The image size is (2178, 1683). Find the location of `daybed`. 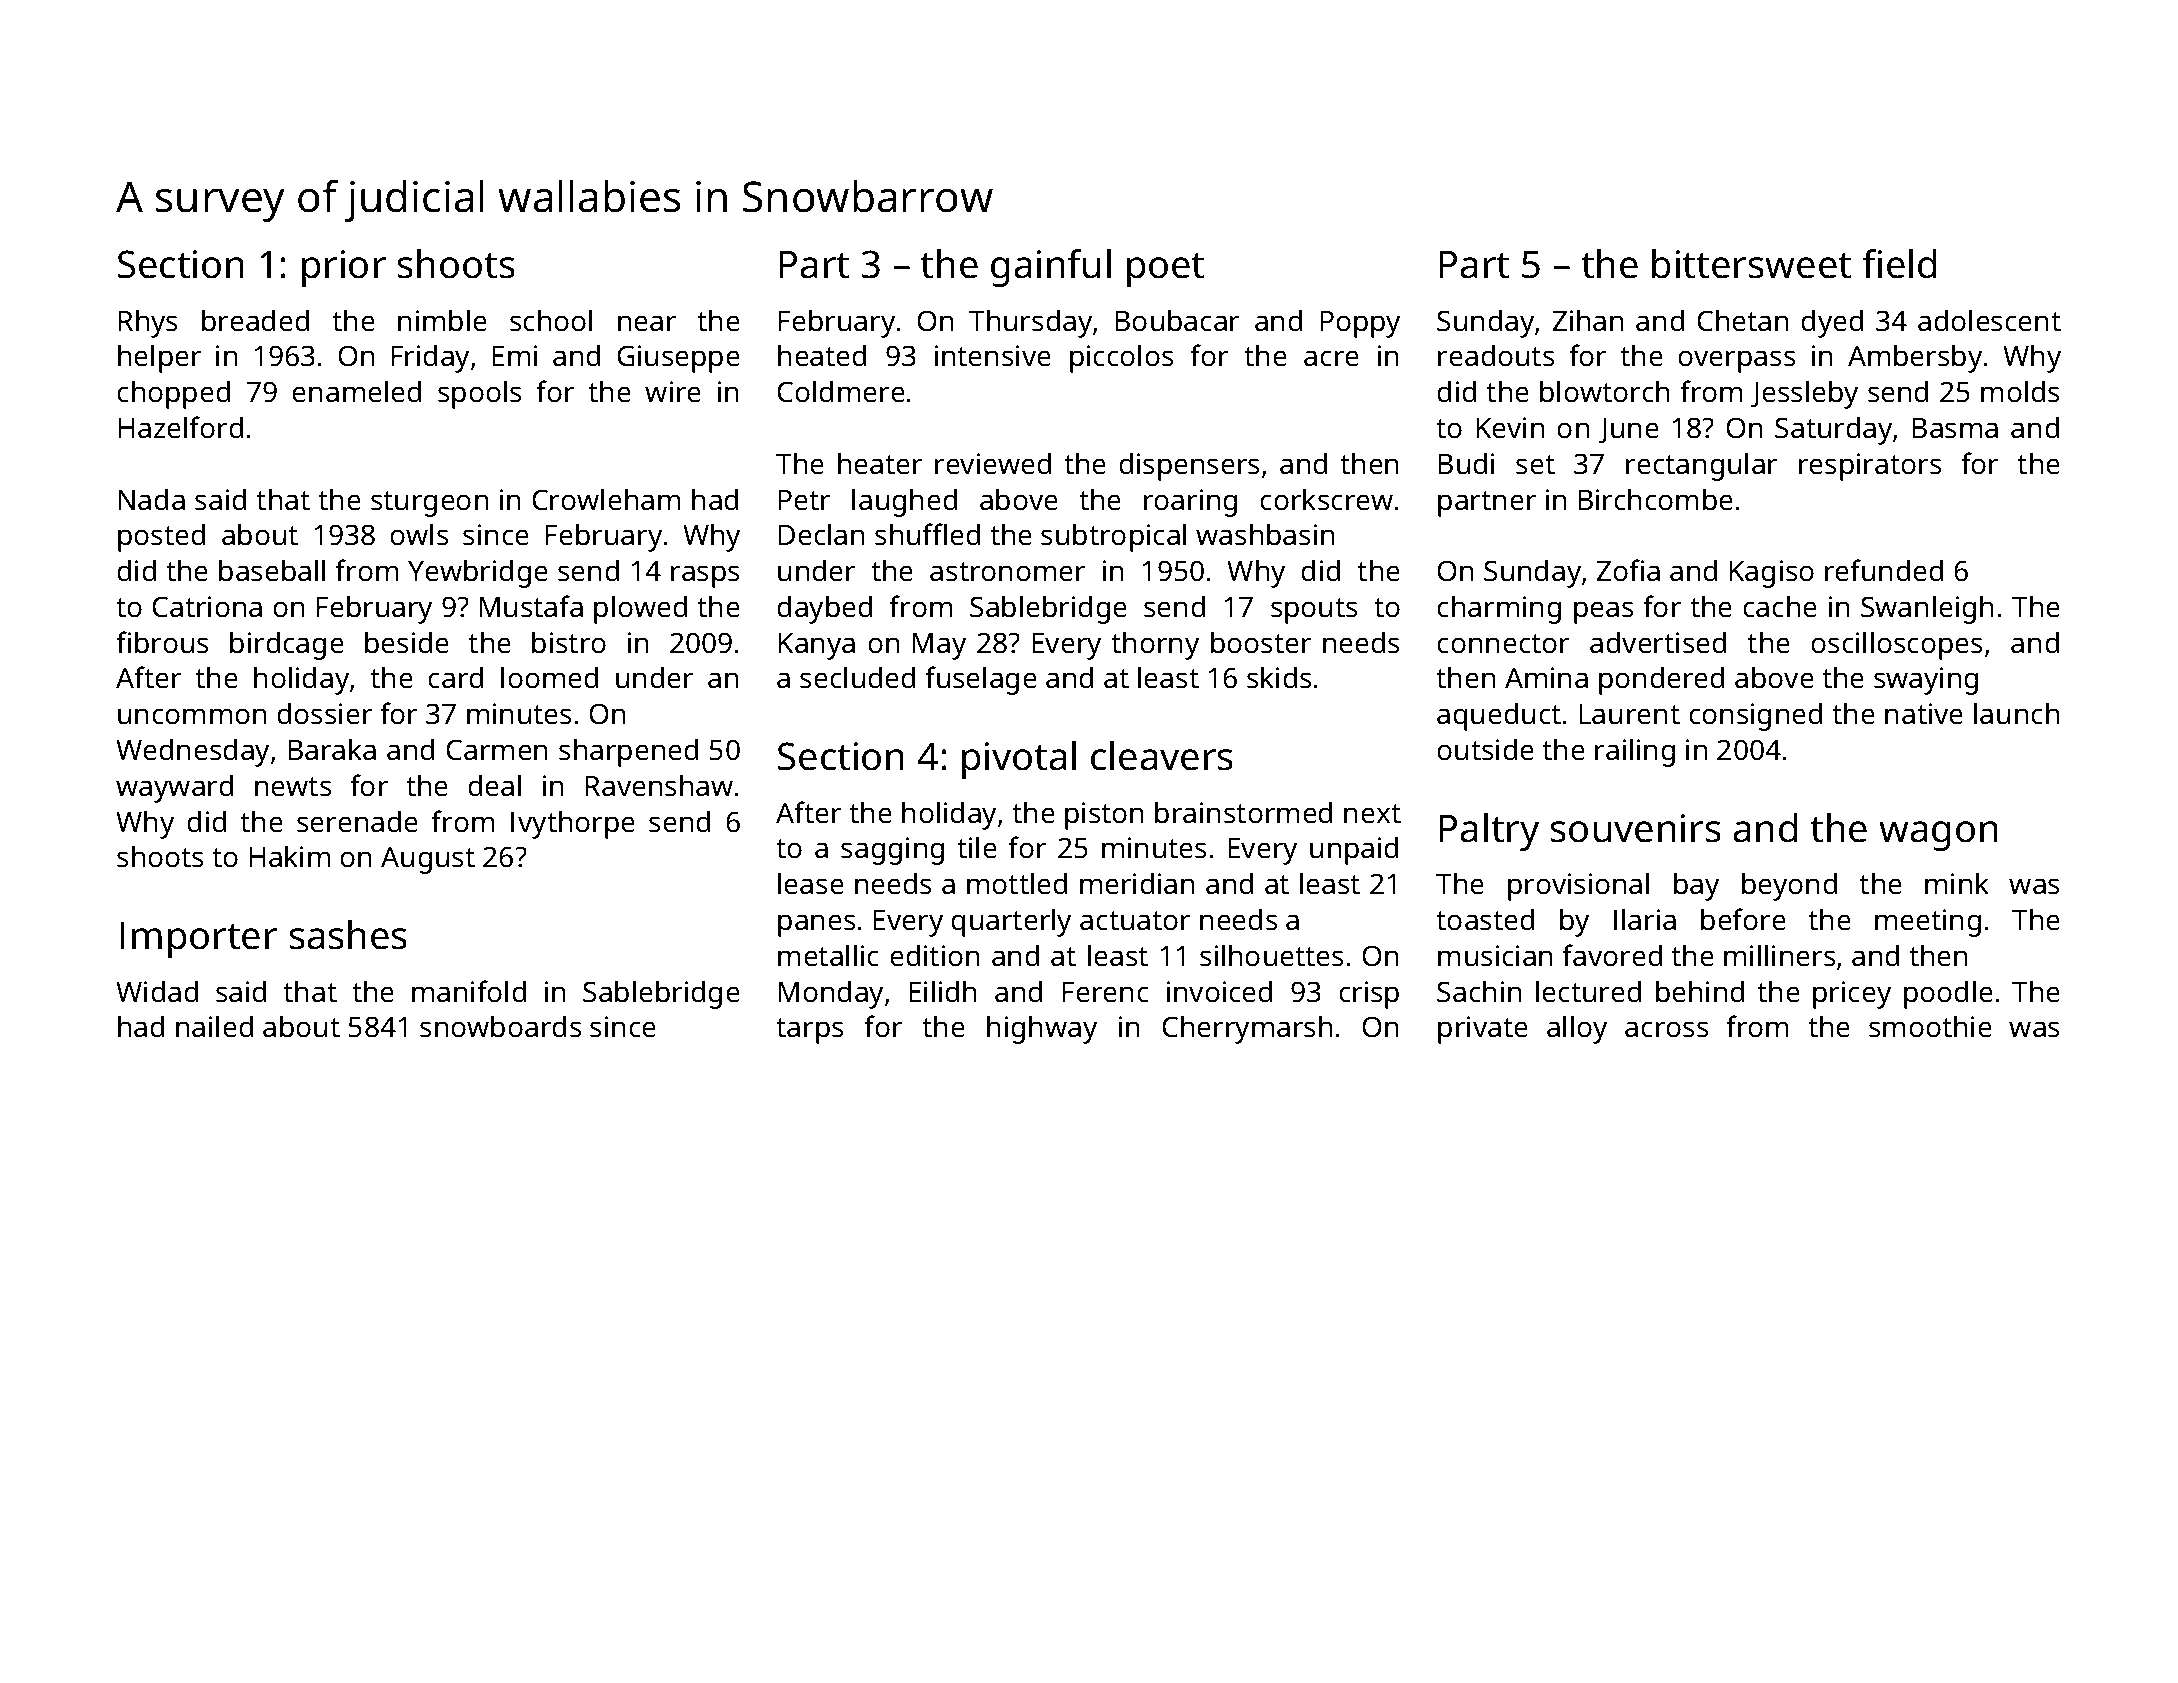

daybed is located at coordinates (824, 609).
